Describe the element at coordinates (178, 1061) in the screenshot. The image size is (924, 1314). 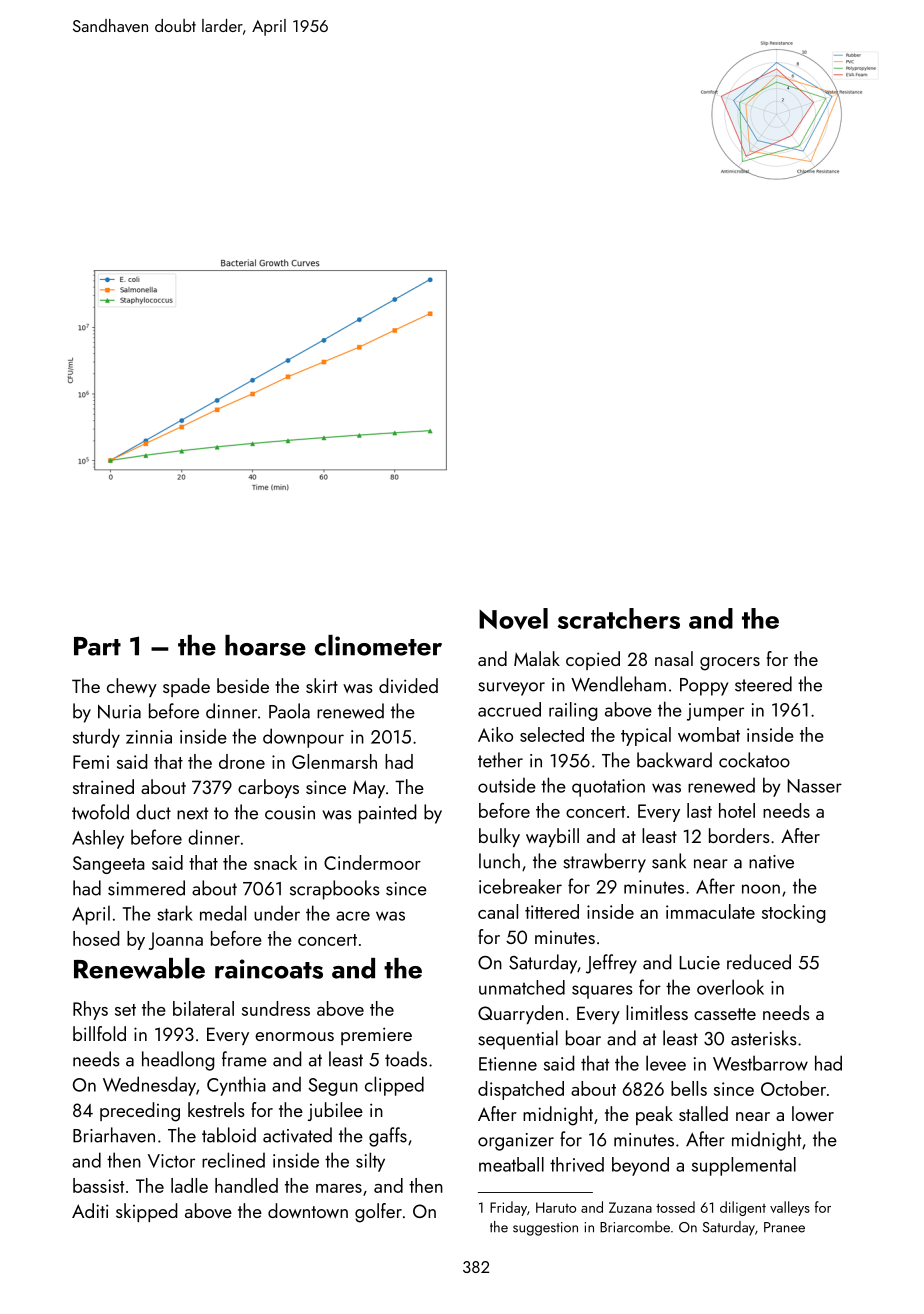
I see `headlong` at that location.
